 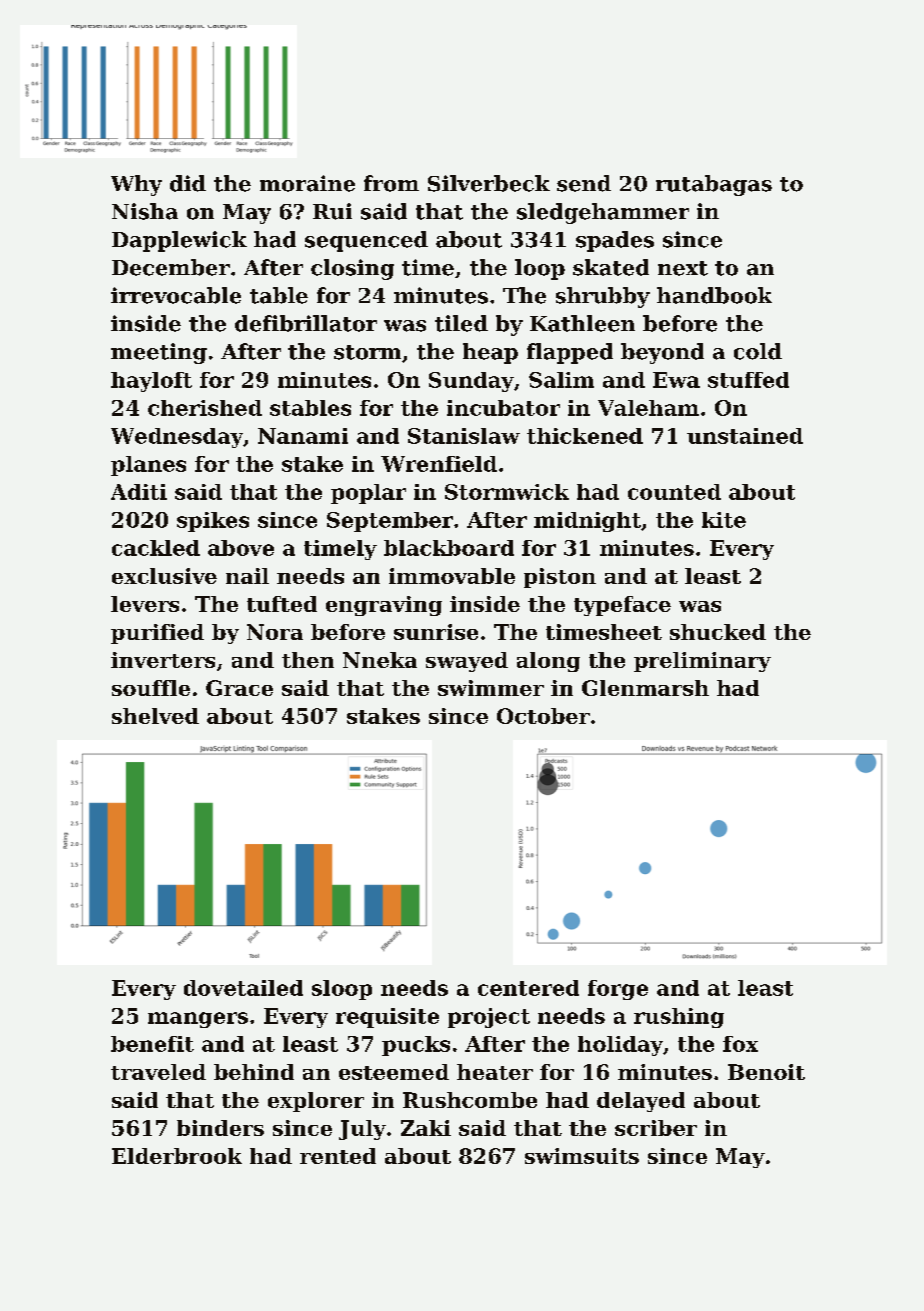 What do you see at coordinates (584, 183) in the document?
I see `send` at bounding box center [584, 183].
